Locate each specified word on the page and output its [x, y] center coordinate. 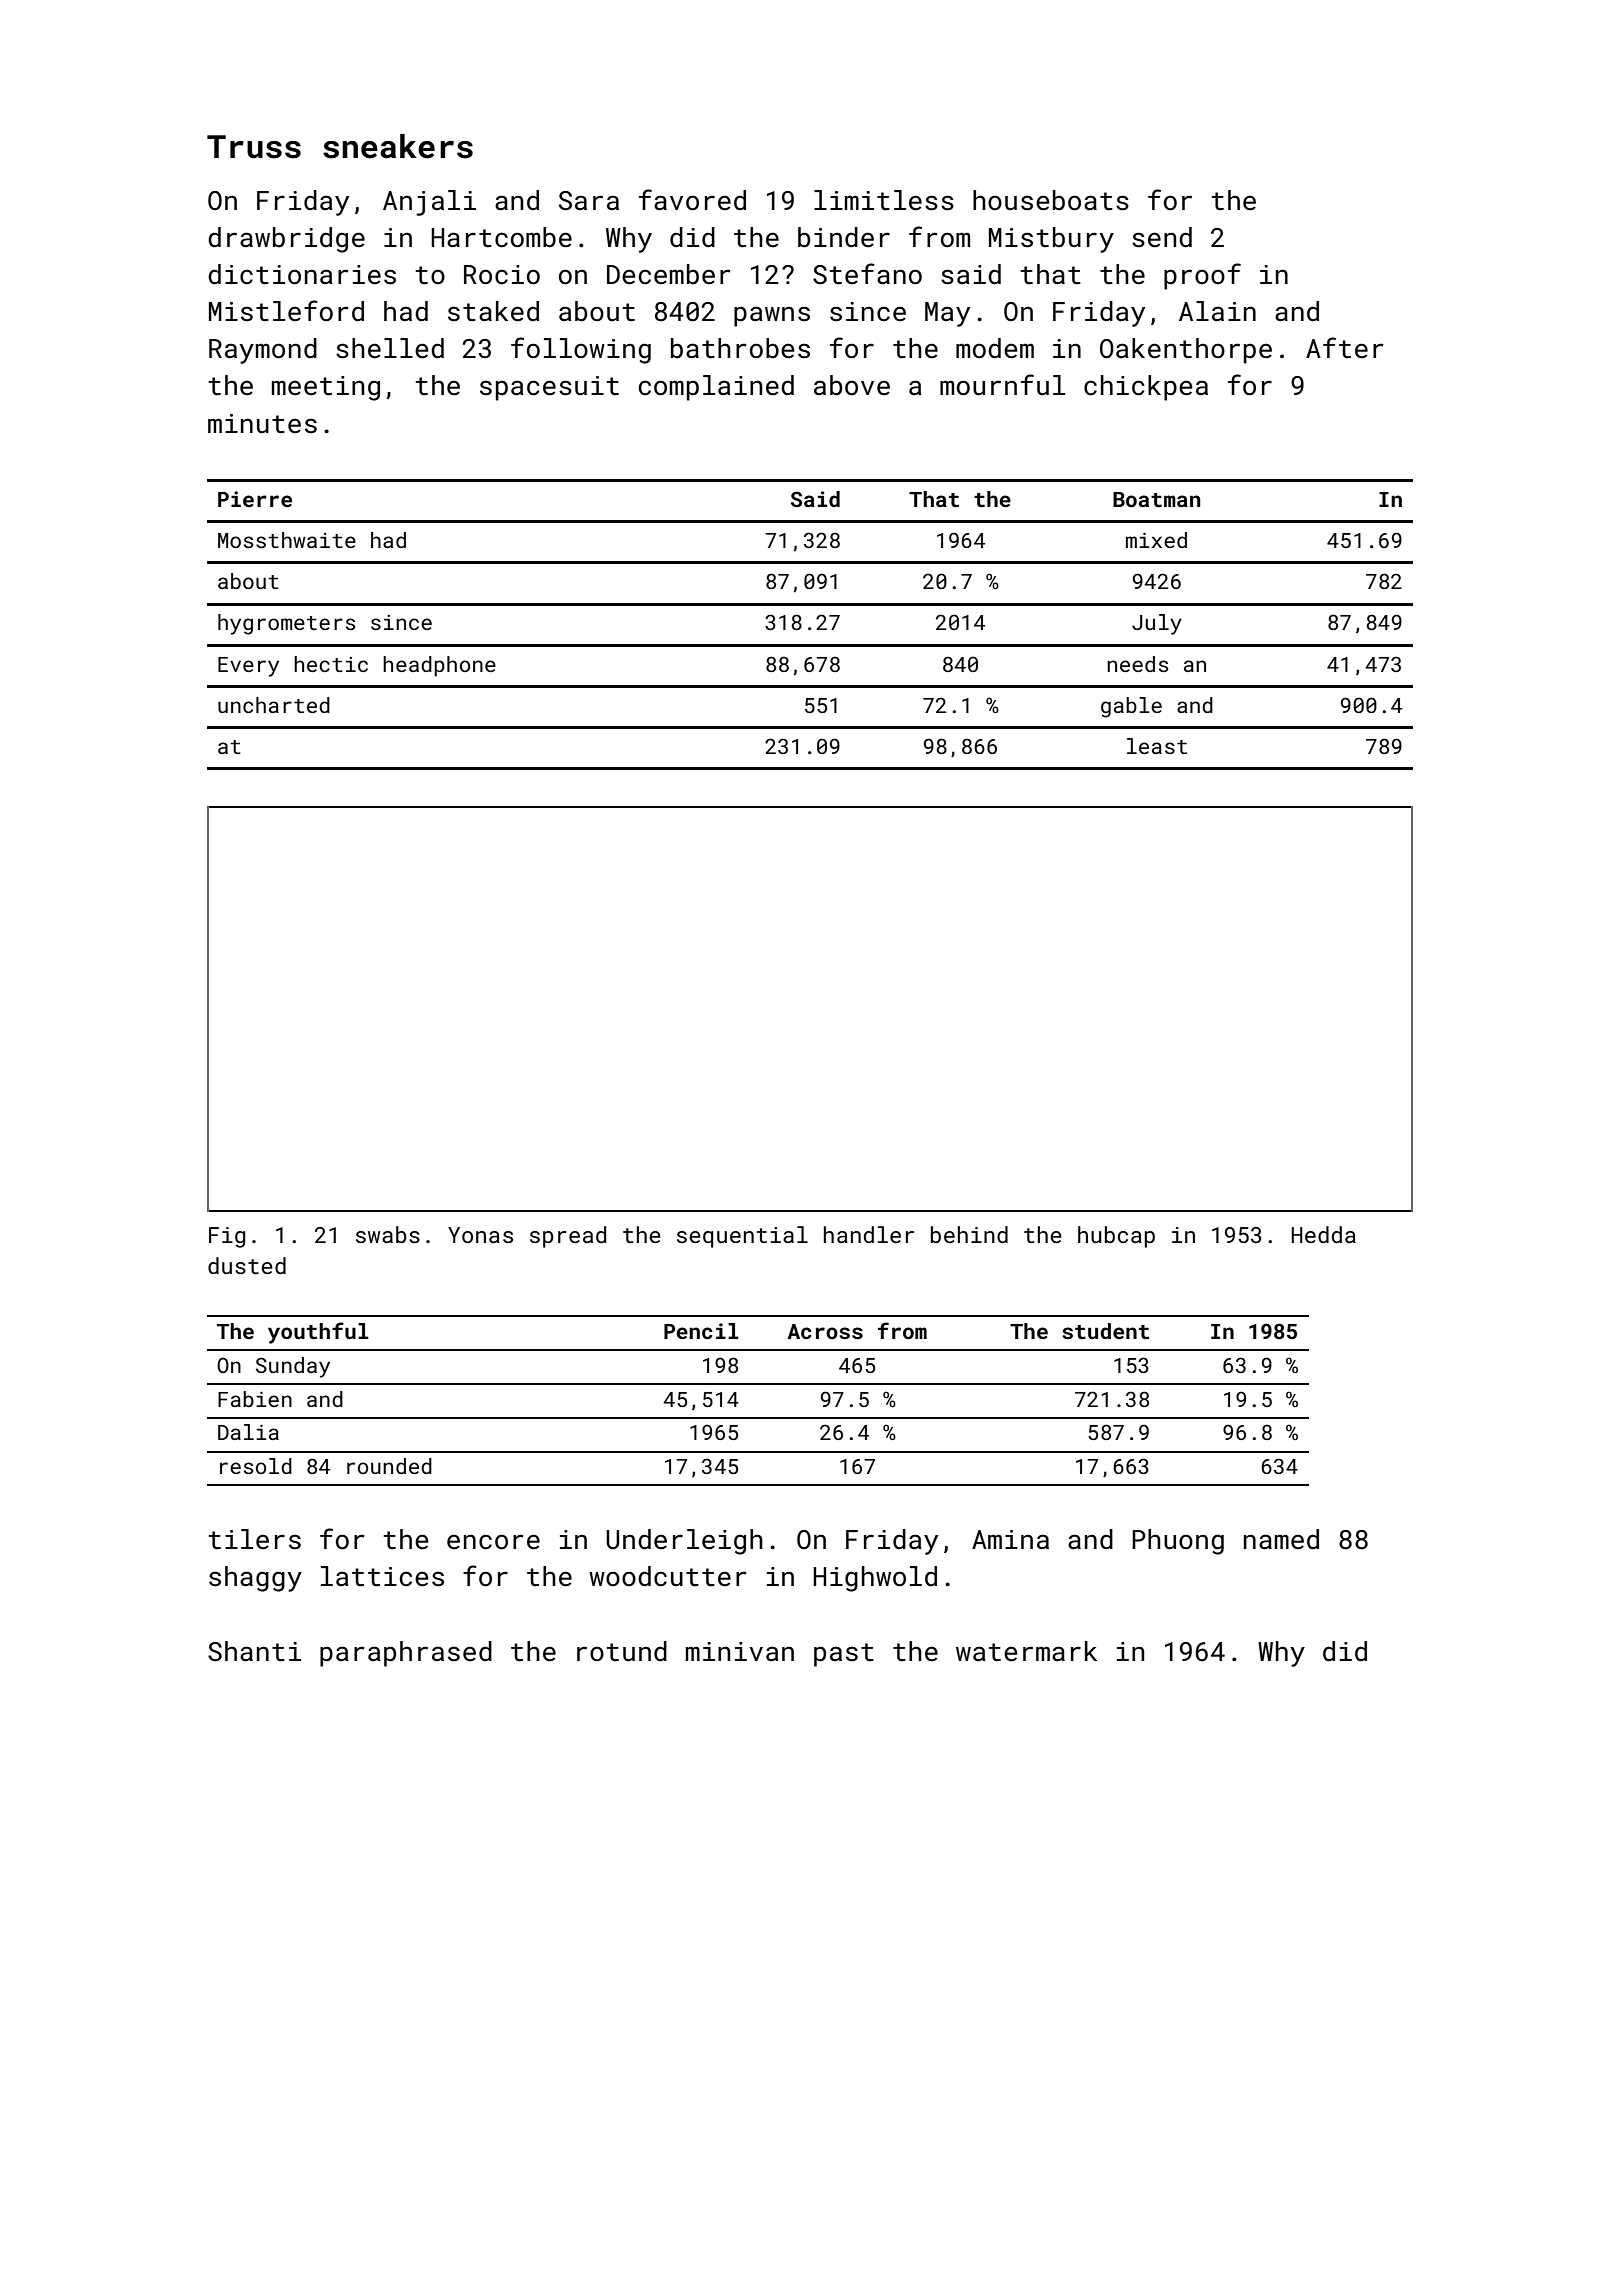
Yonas [480, 1235]
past [844, 1655]
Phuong [1178, 1542]
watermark [1026, 1651]
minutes [262, 424]
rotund [622, 1651]
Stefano [867, 274]
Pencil [701, 1331]
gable [1131, 707]
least [1157, 746]
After [1345, 348]
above [852, 385]
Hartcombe [501, 237]
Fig [227, 1237]
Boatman [1156, 499]
